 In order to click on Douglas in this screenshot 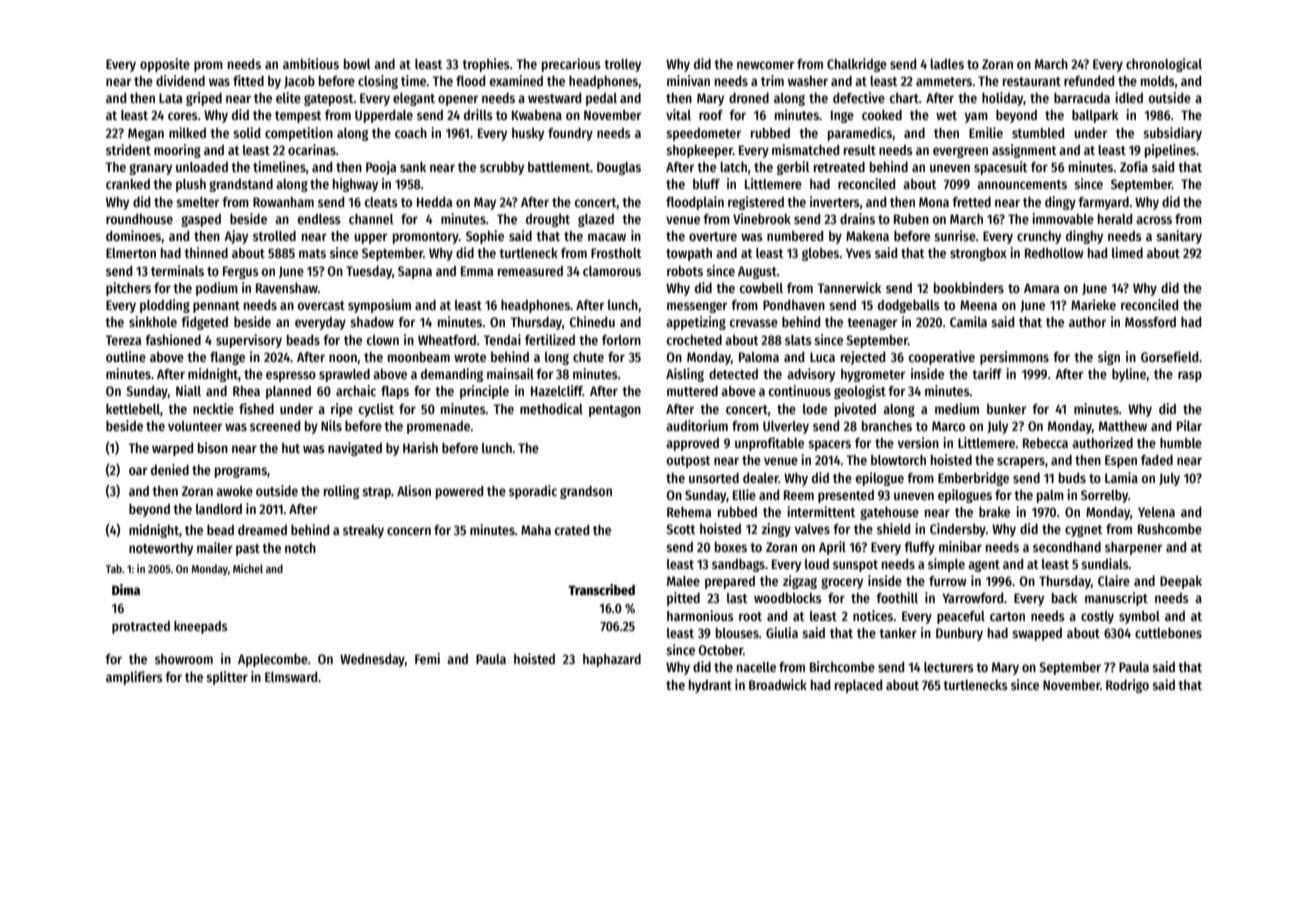, I will do `click(619, 168)`.
